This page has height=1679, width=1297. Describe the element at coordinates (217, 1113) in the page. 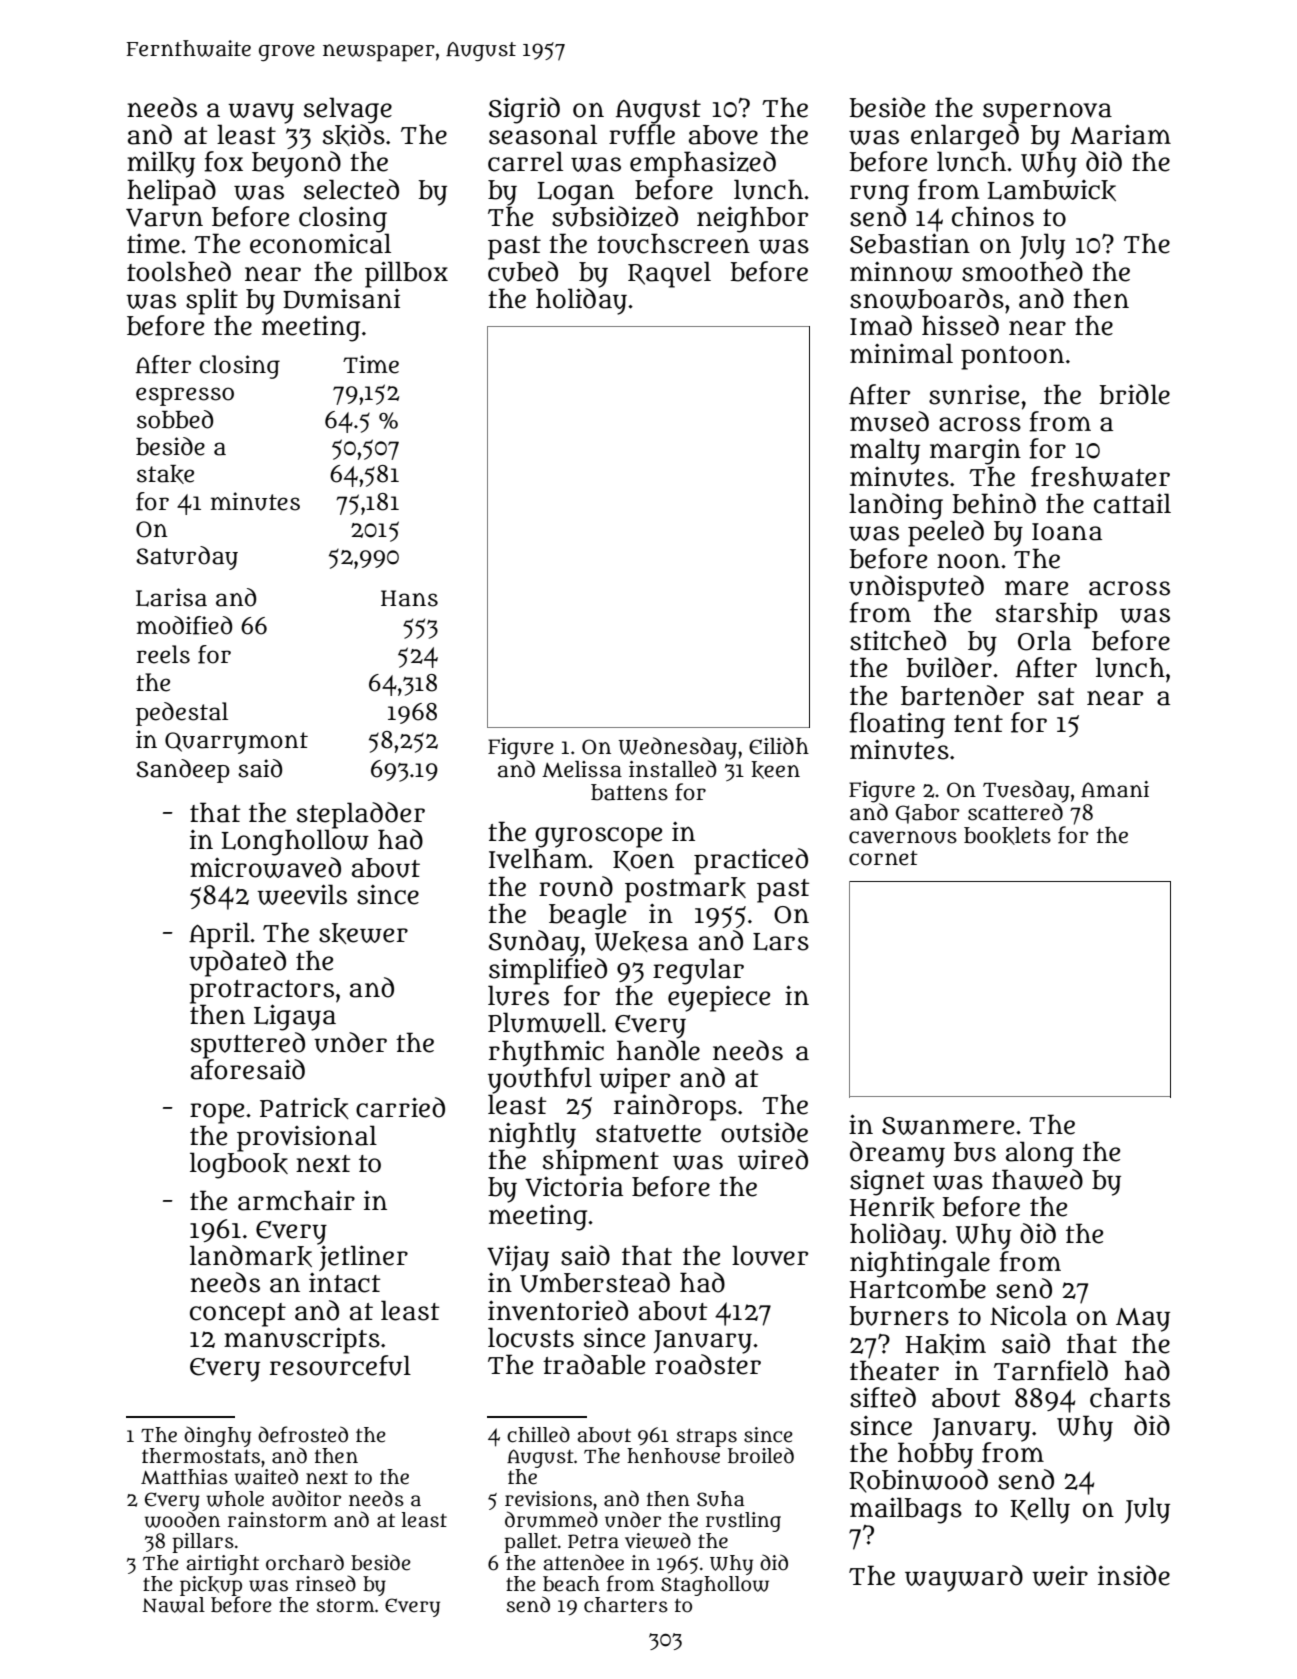

I see `rope` at that location.
